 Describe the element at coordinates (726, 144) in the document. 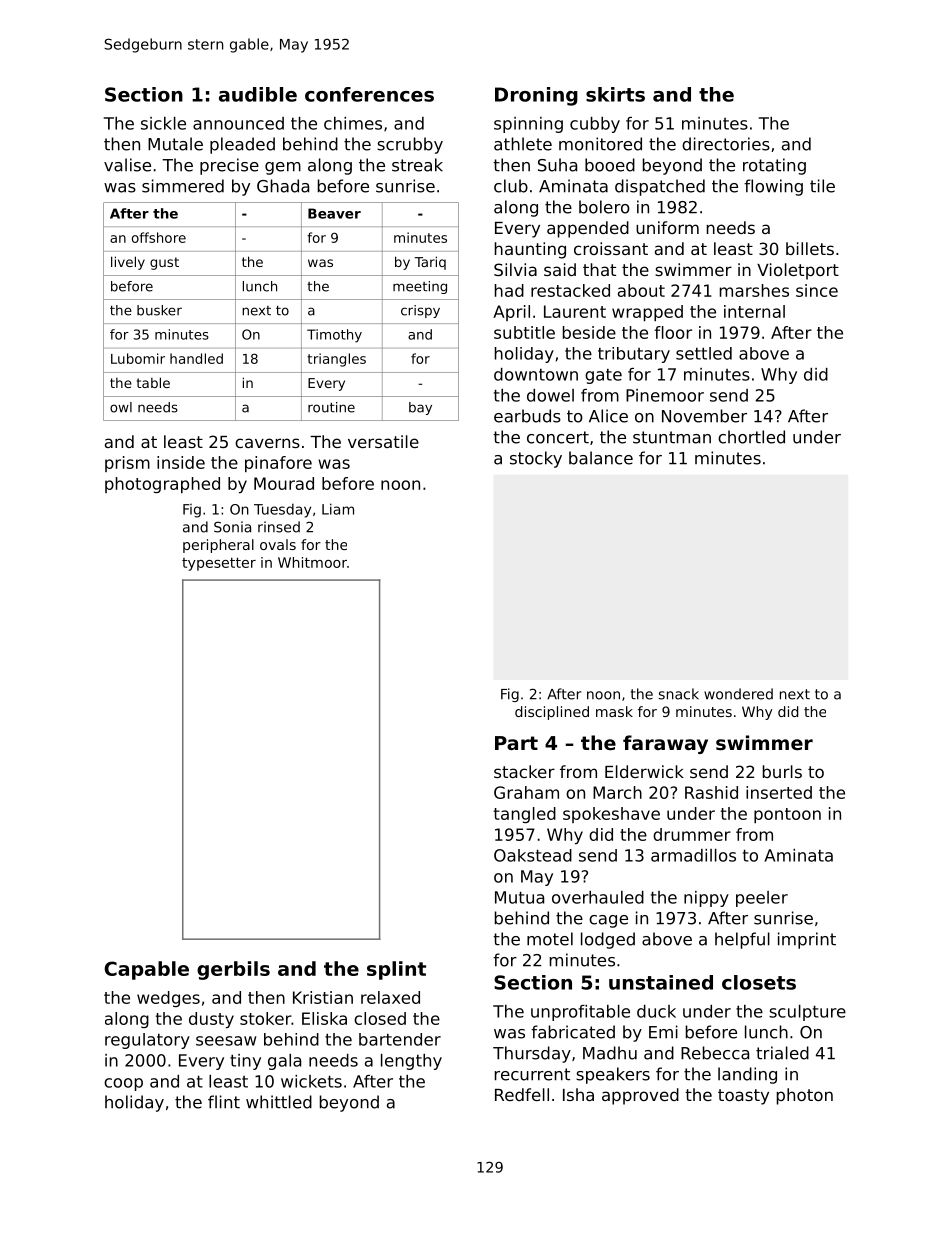

I see `directories` at that location.
